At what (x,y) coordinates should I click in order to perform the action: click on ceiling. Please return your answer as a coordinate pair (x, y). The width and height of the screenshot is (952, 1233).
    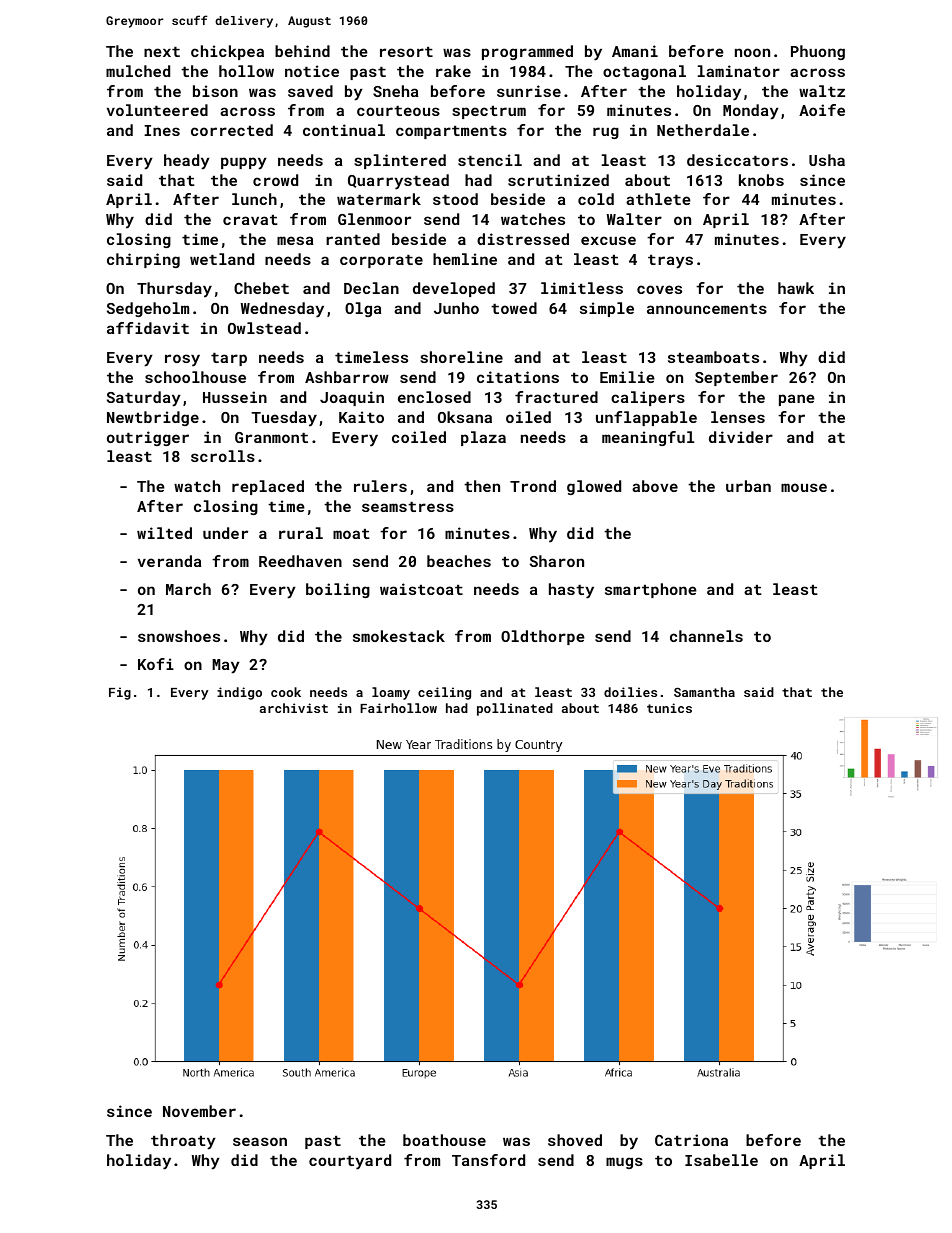
    Looking at the image, I should click on (444, 693).
